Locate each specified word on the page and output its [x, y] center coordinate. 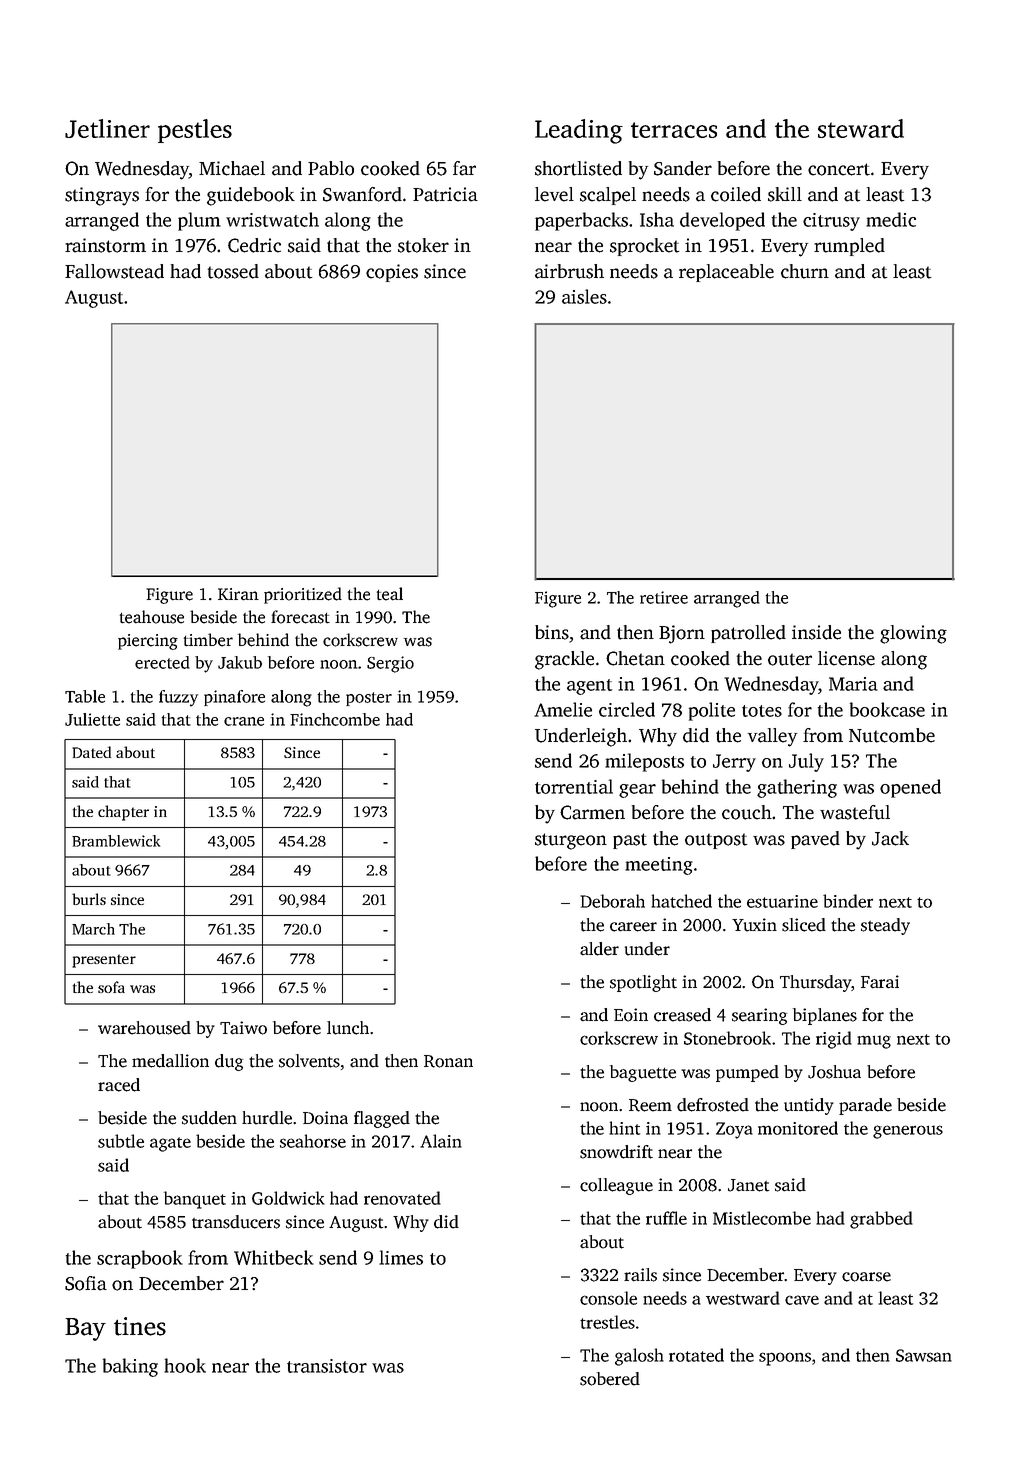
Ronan [448, 1061]
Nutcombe [892, 735]
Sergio [390, 664]
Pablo [331, 168]
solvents [309, 1061]
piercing [148, 642]
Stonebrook [727, 1038]
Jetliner [107, 128]
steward [861, 128]
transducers [236, 1222]
